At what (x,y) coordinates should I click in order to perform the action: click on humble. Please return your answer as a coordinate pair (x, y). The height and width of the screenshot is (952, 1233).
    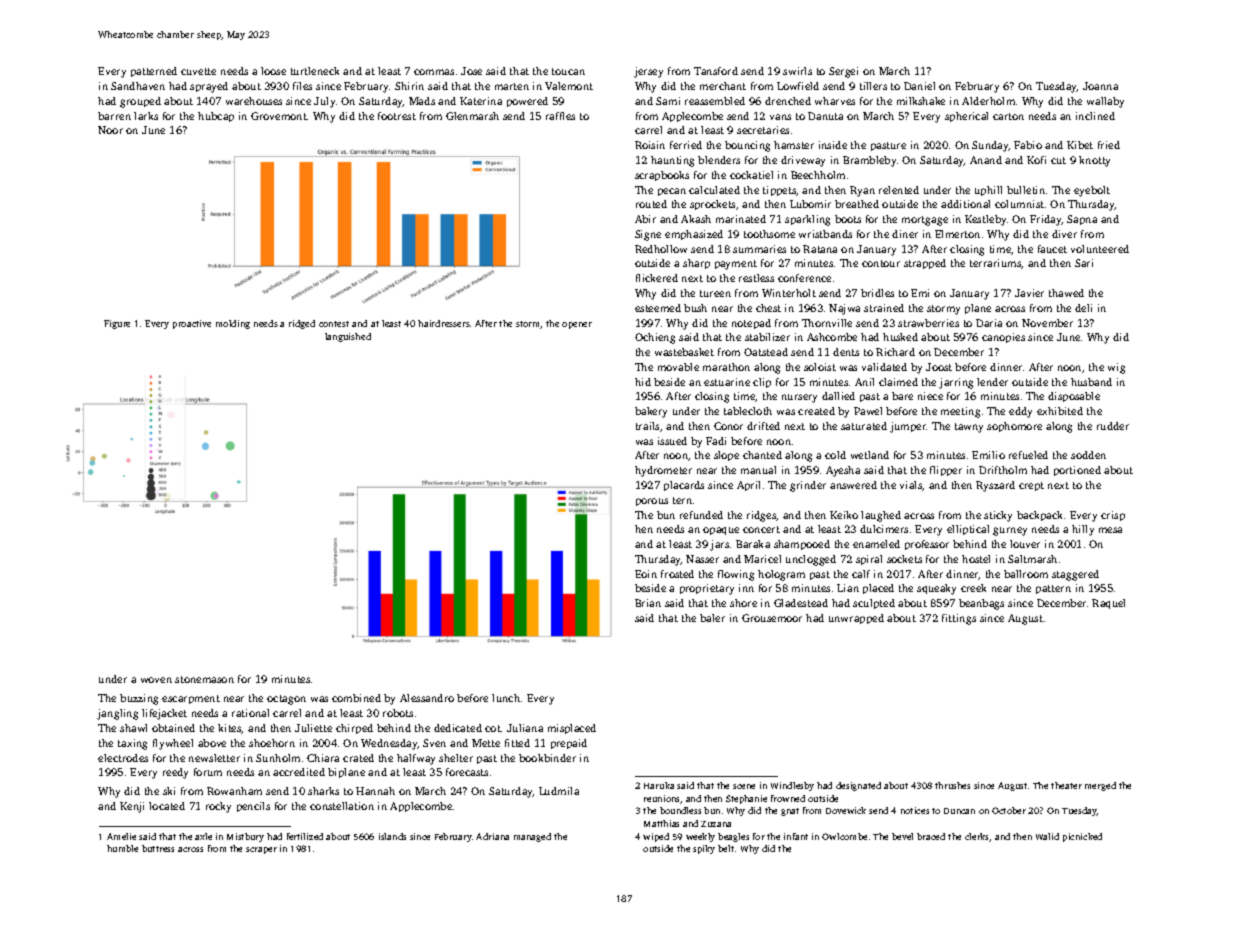
    Looking at the image, I should click on (122, 848).
